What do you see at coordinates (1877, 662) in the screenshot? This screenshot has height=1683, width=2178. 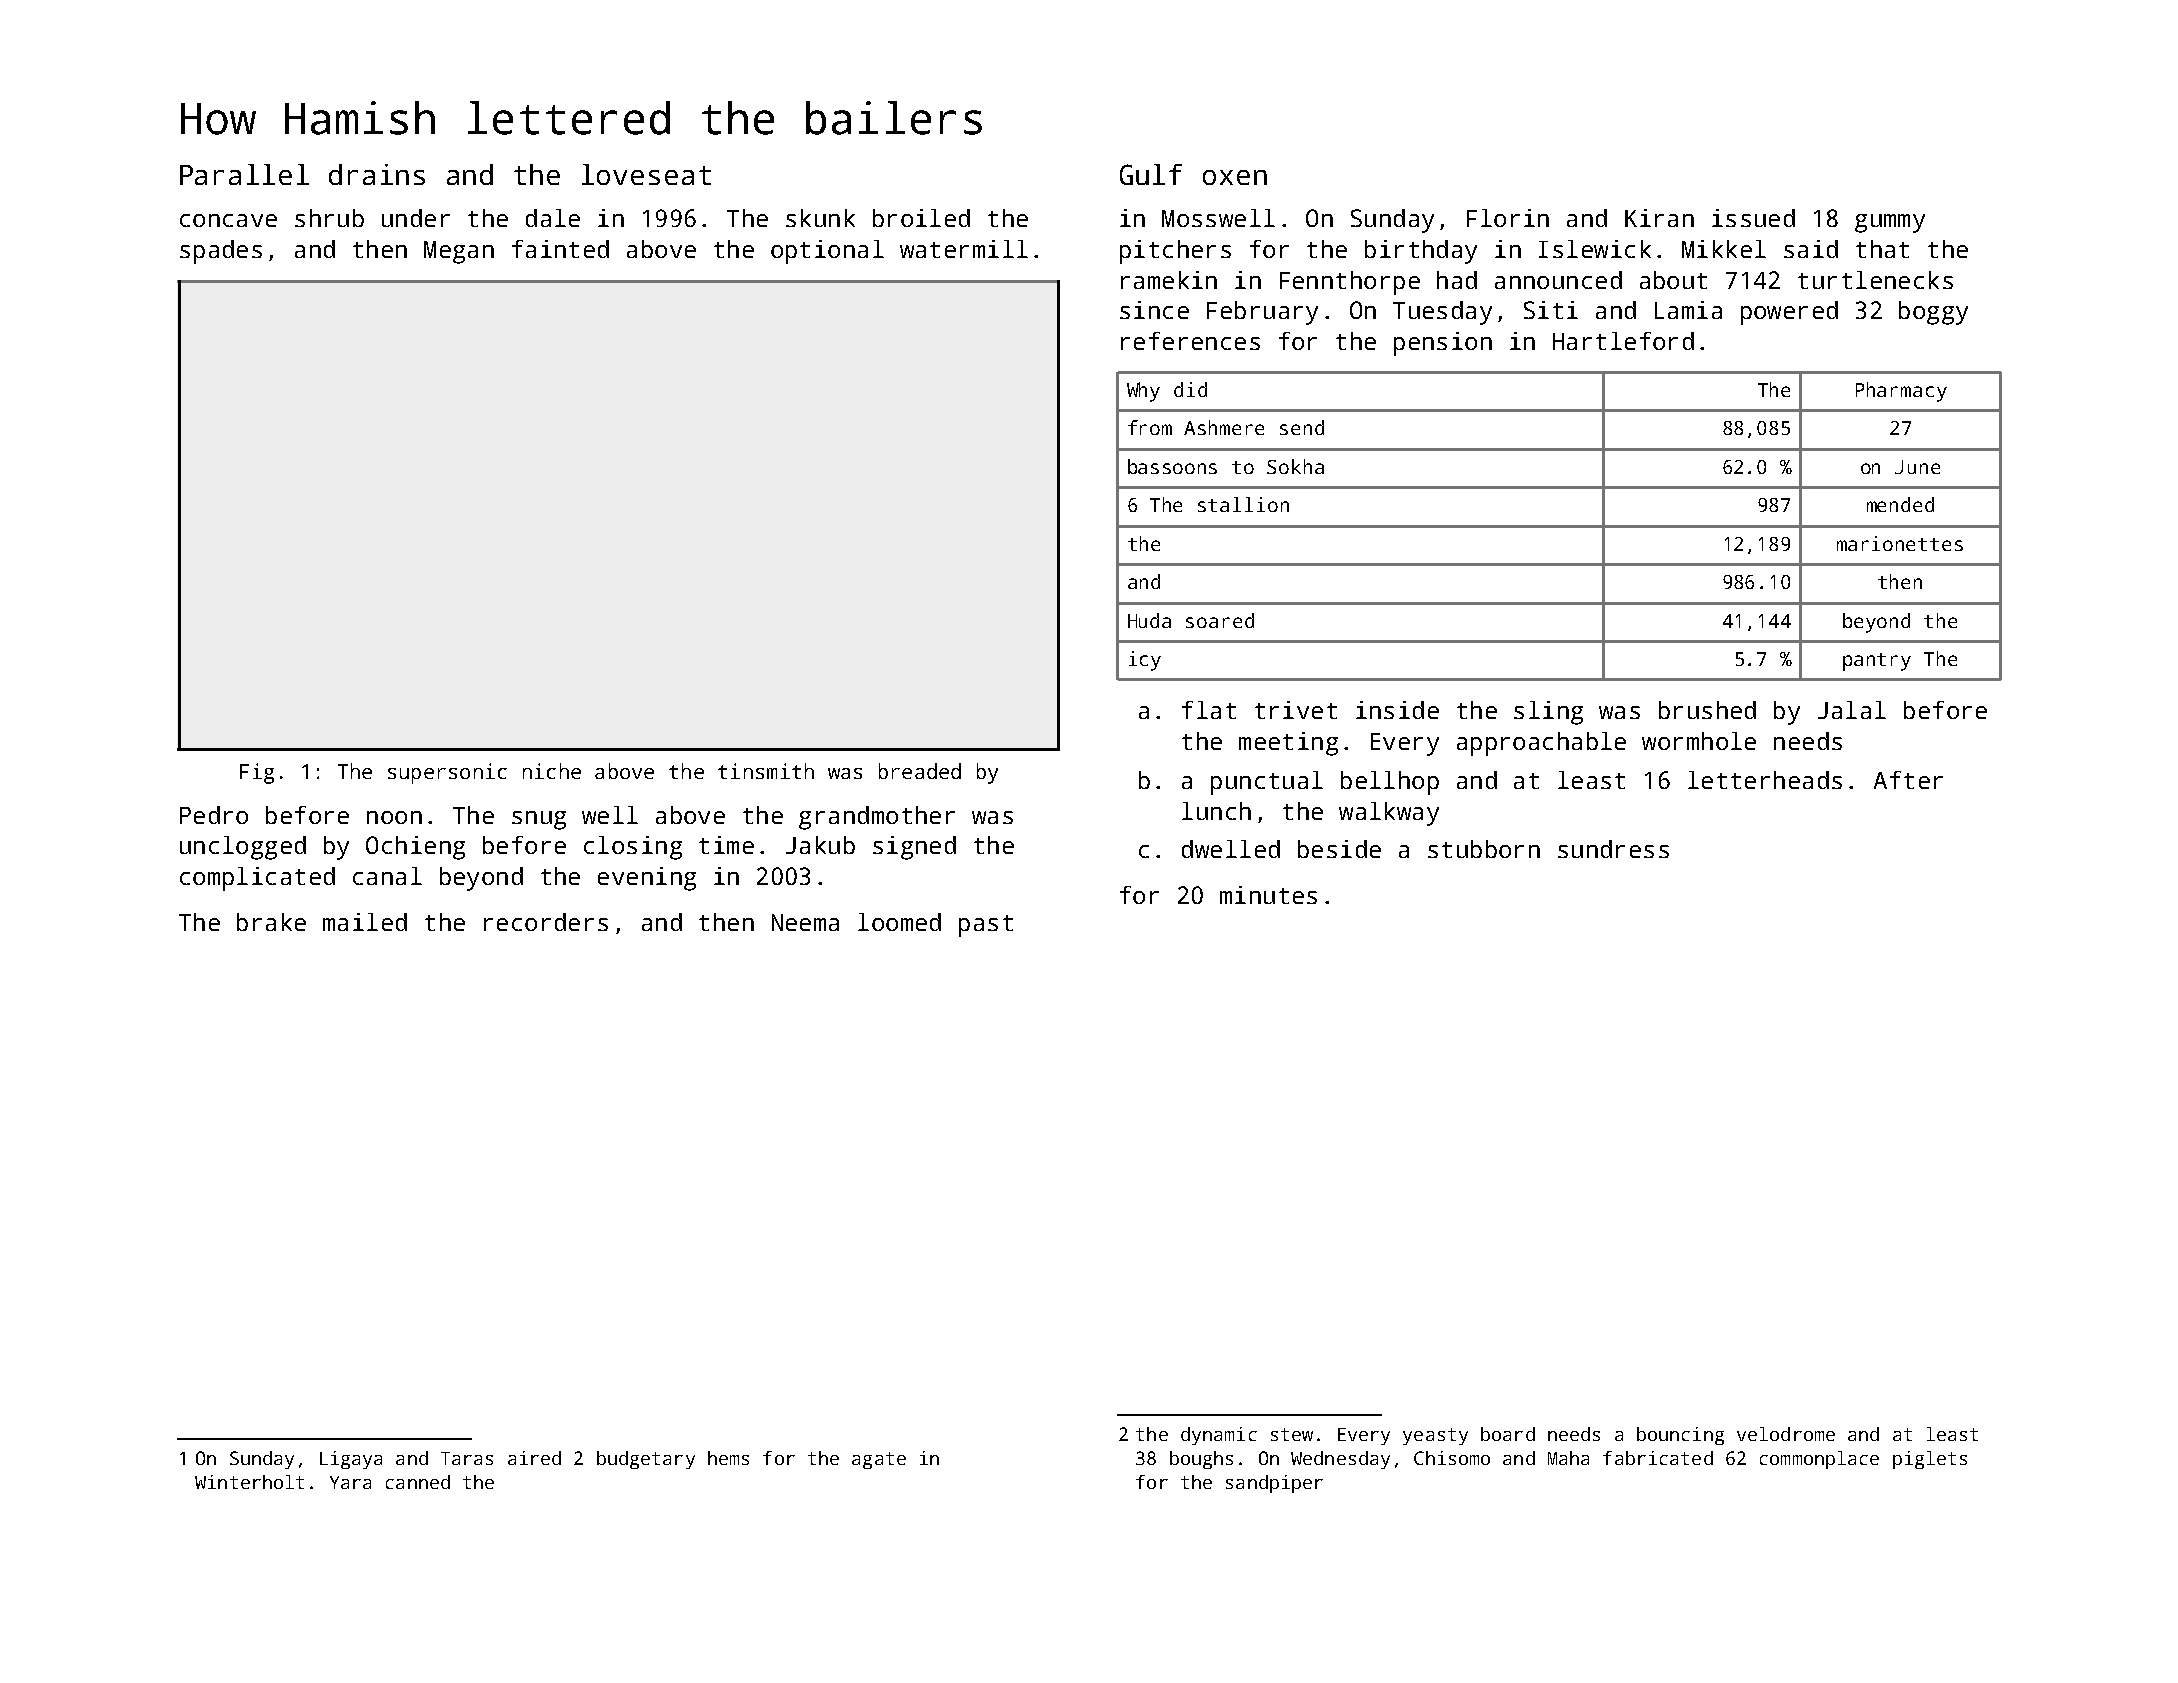 I see `pantry` at bounding box center [1877, 662].
